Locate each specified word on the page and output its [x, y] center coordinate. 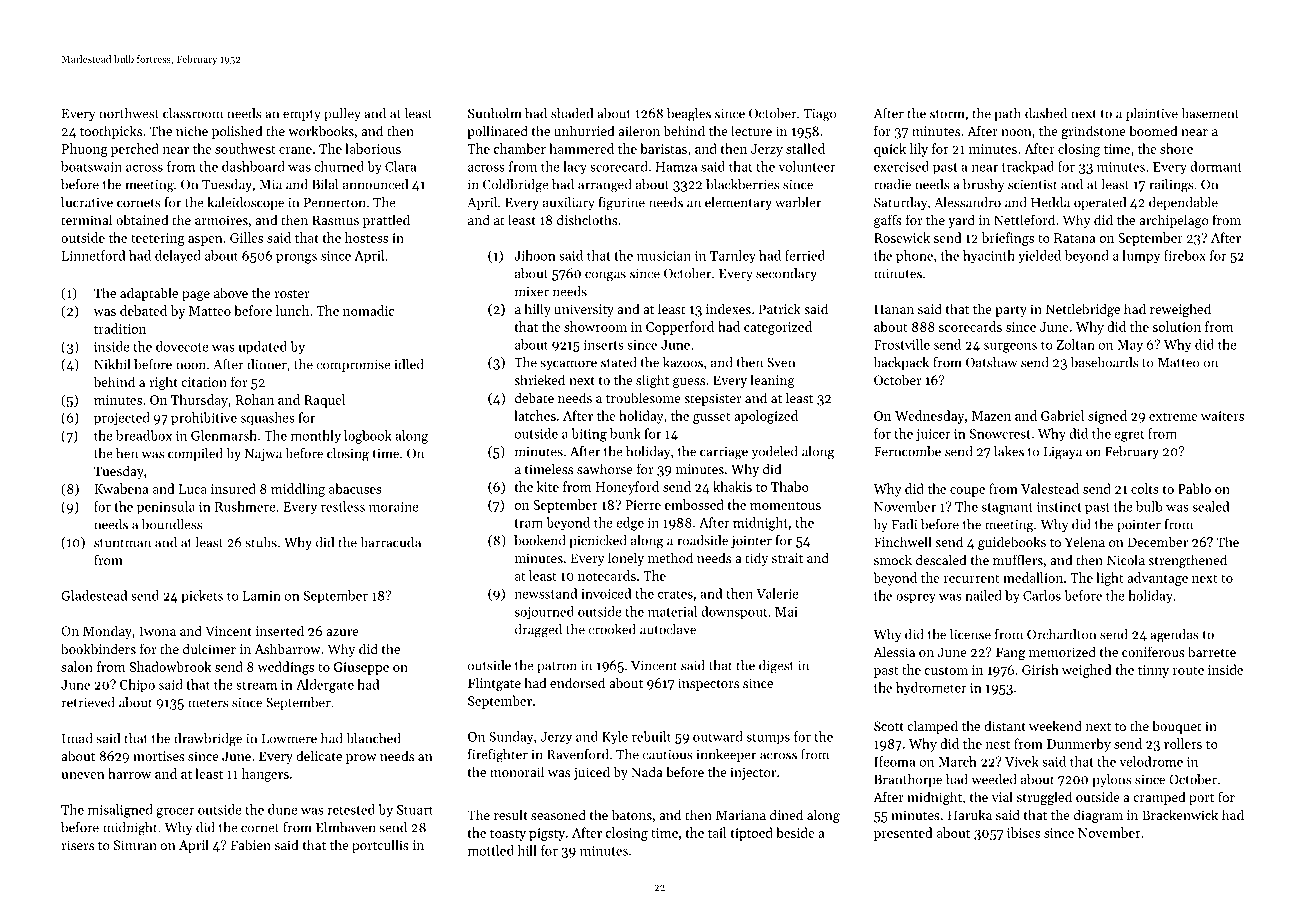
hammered [581, 148]
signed [1107, 417]
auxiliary [569, 203]
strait [787, 558]
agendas [1174, 636]
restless [343, 506]
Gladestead [94, 595]
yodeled [775, 452]
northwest [129, 113]
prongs [296, 259]
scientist [1033, 185]
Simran [135, 845]
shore [1176, 148]
